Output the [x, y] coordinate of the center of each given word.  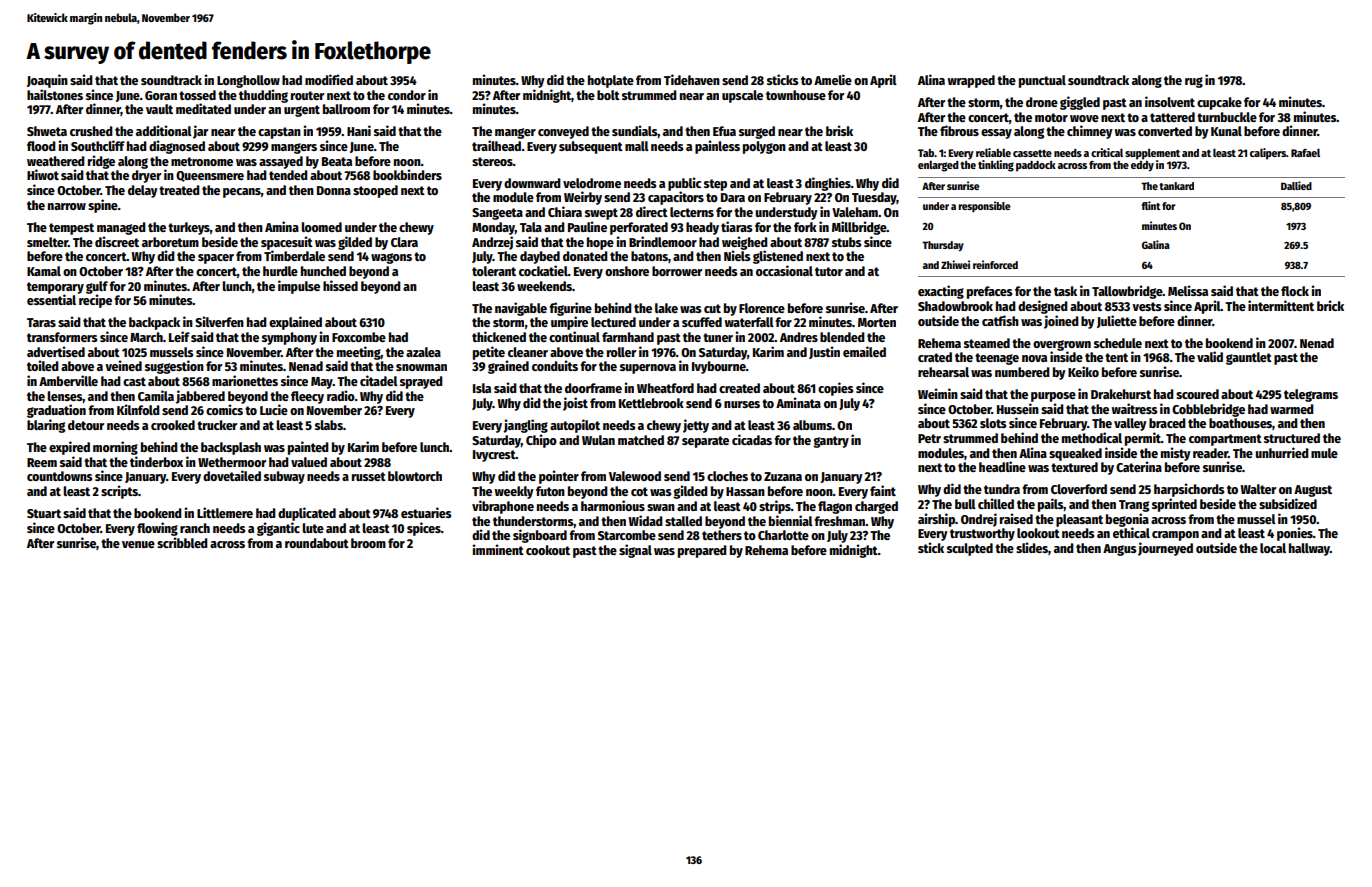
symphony [289, 338]
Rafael [1305, 152]
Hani [359, 130]
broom [368, 543]
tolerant [494, 271]
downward [532, 183]
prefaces [989, 292]
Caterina [1139, 466]
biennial [791, 520]
